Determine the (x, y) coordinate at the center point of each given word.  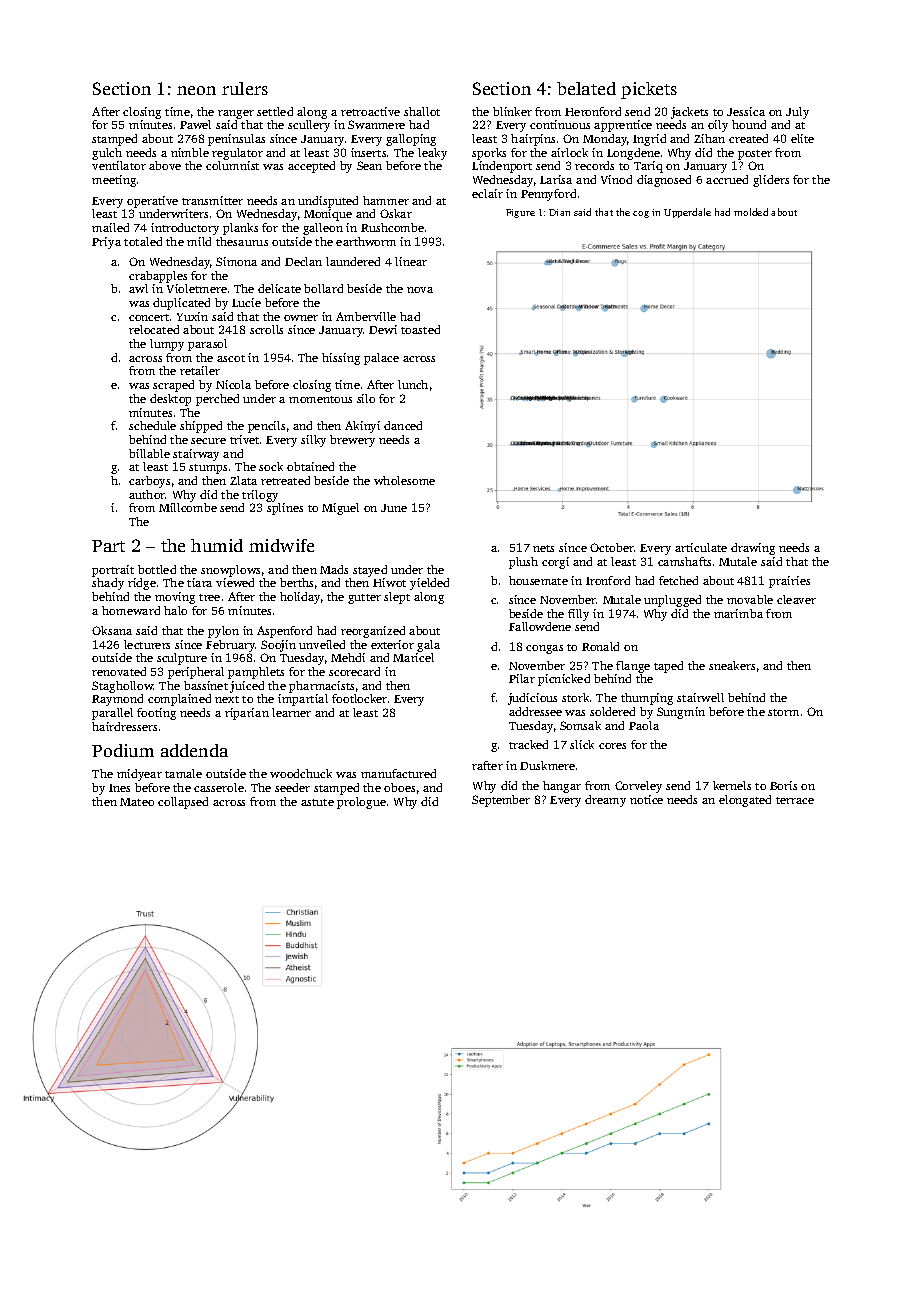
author (147, 494)
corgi (555, 563)
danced (403, 425)
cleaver (796, 599)
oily (718, 126)
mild (199, 241)
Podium (123, 750)
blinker (512, 111)
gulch (107, 154)
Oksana (112, 630)
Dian (559, 212)
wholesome (404, 480)
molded (751, 212)
